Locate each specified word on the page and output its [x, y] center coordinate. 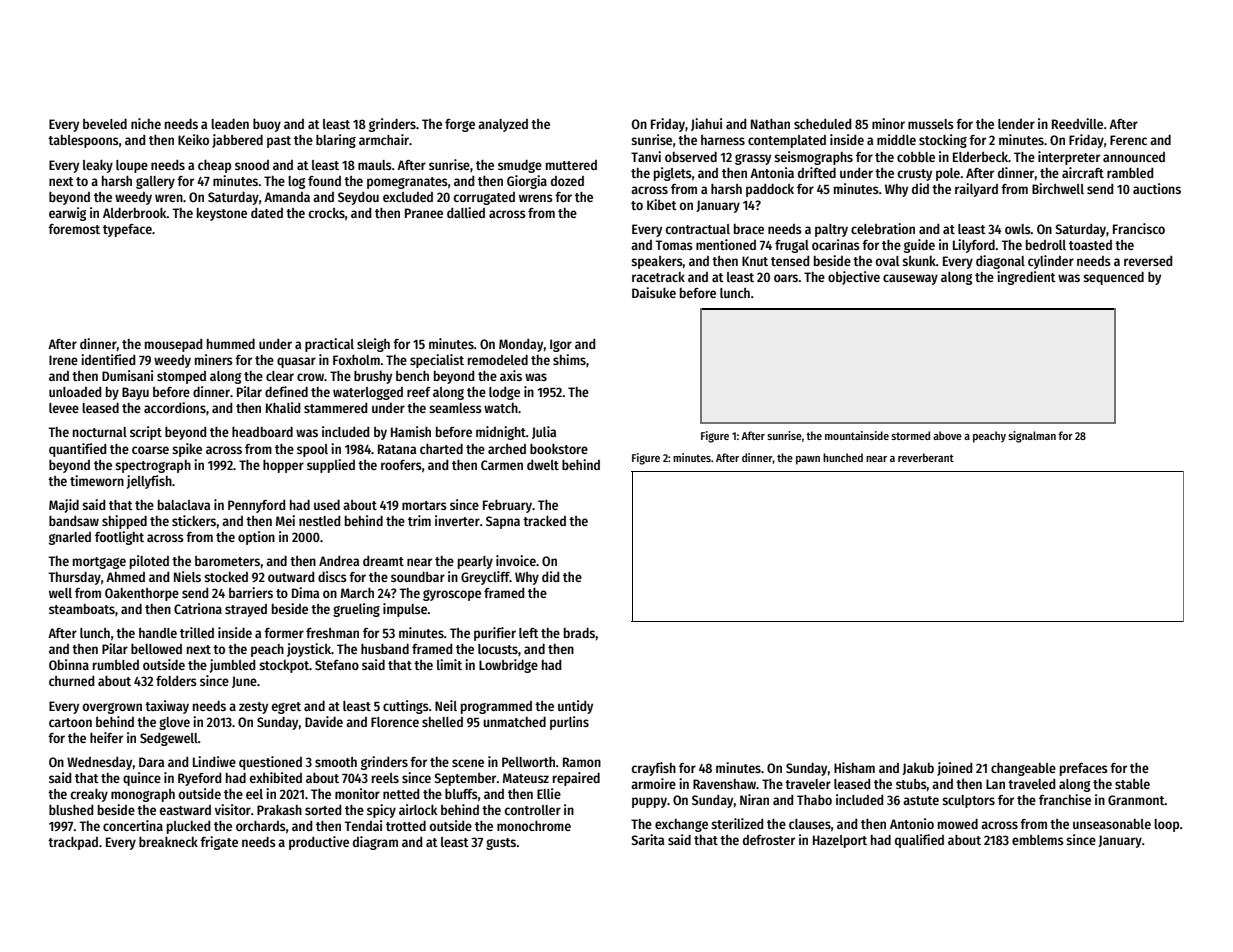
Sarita [648, 839]
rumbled [116, 665]
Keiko [193, 139]
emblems [1038, 840]
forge [460, 125]
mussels [931, 124]
